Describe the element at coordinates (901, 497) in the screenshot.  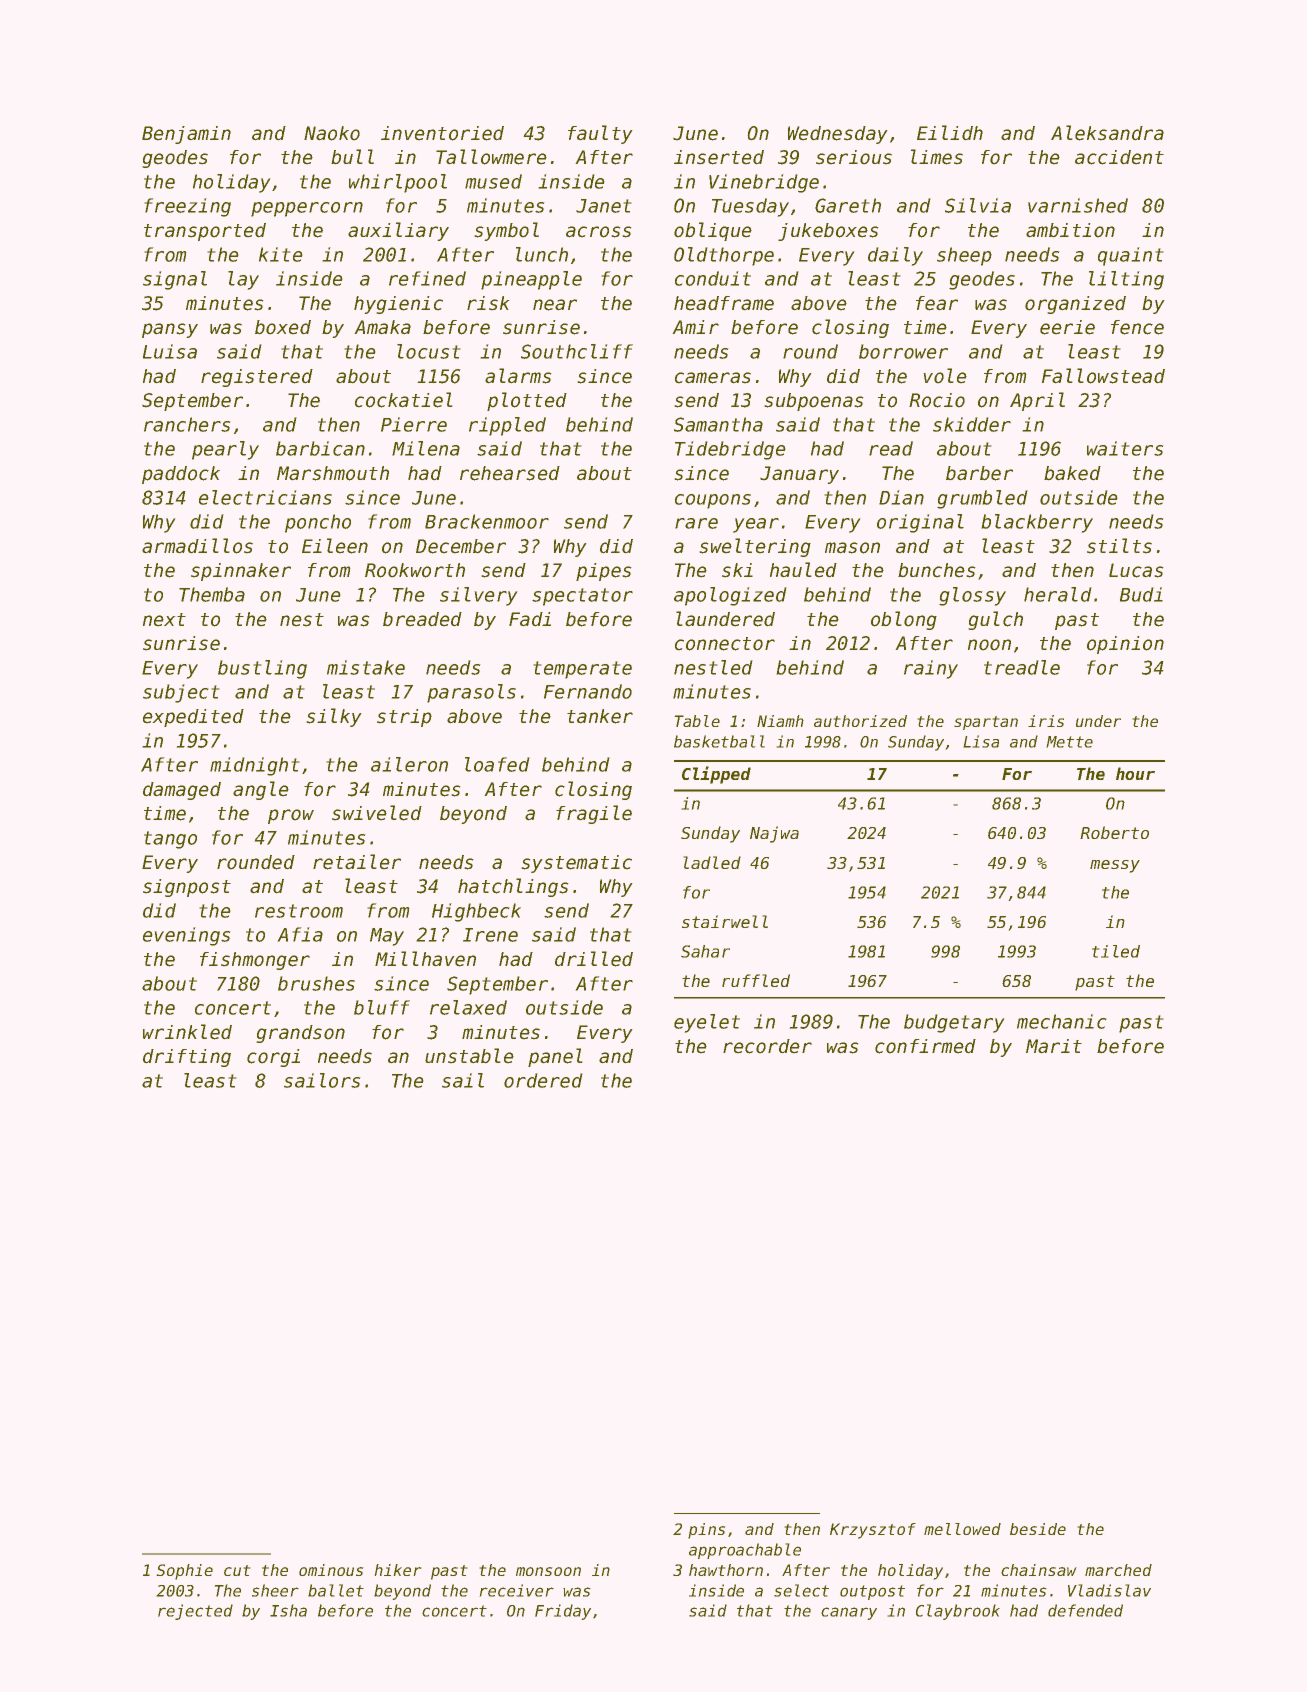
I see `Dian` at that location.
